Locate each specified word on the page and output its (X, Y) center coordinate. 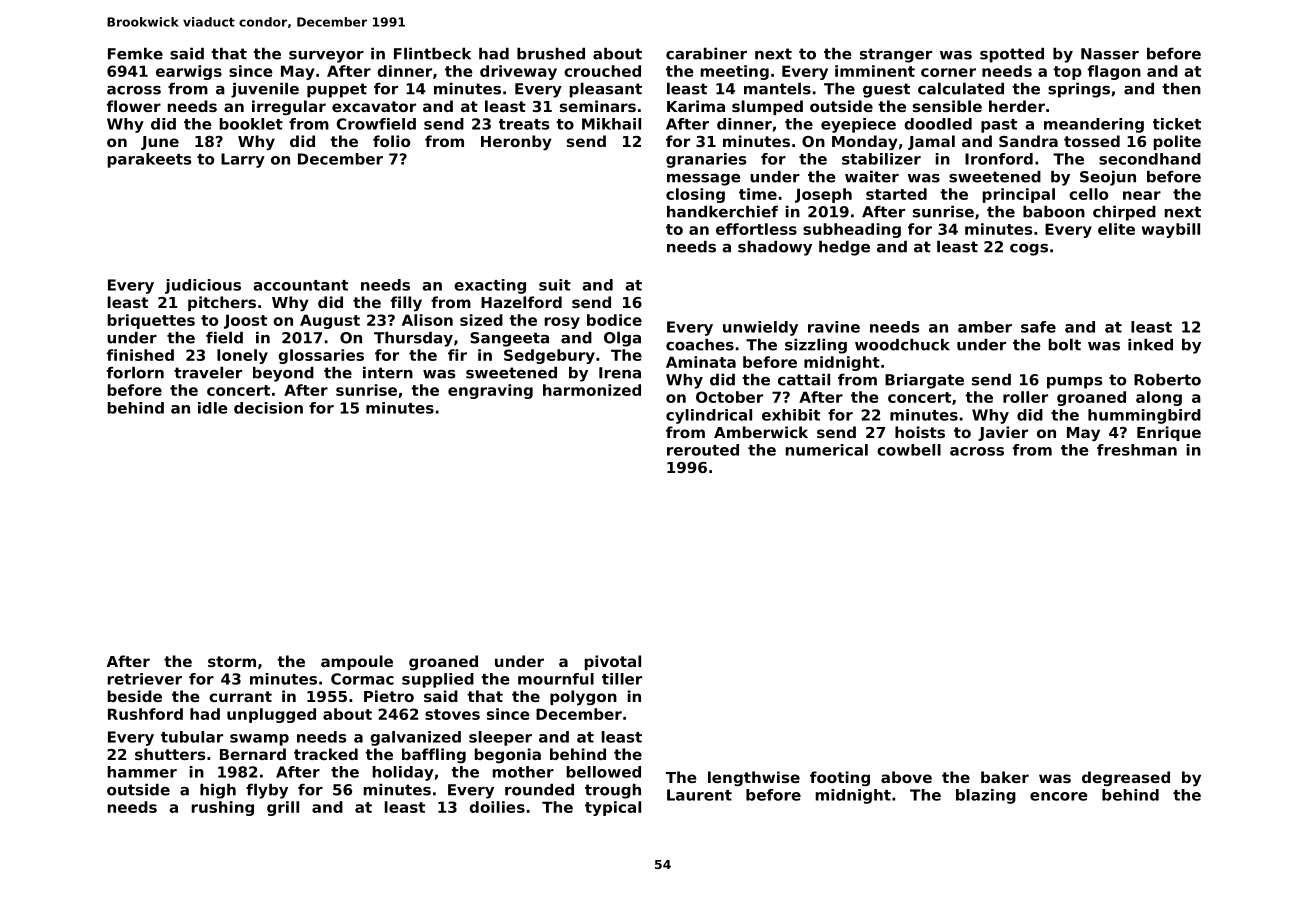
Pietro (389, 696)
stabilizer (881, 159)
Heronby (516, 143)
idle (213, 408)
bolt (1065, 344)
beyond (283, 374)
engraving (490, 391)
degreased (1126, 778)
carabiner (706, 53)
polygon (583, 698)
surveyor (326, 57)
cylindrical (709, 416)
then (1181, 88)
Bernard (253, 754)
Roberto (1167, 379)
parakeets (149, 160)
